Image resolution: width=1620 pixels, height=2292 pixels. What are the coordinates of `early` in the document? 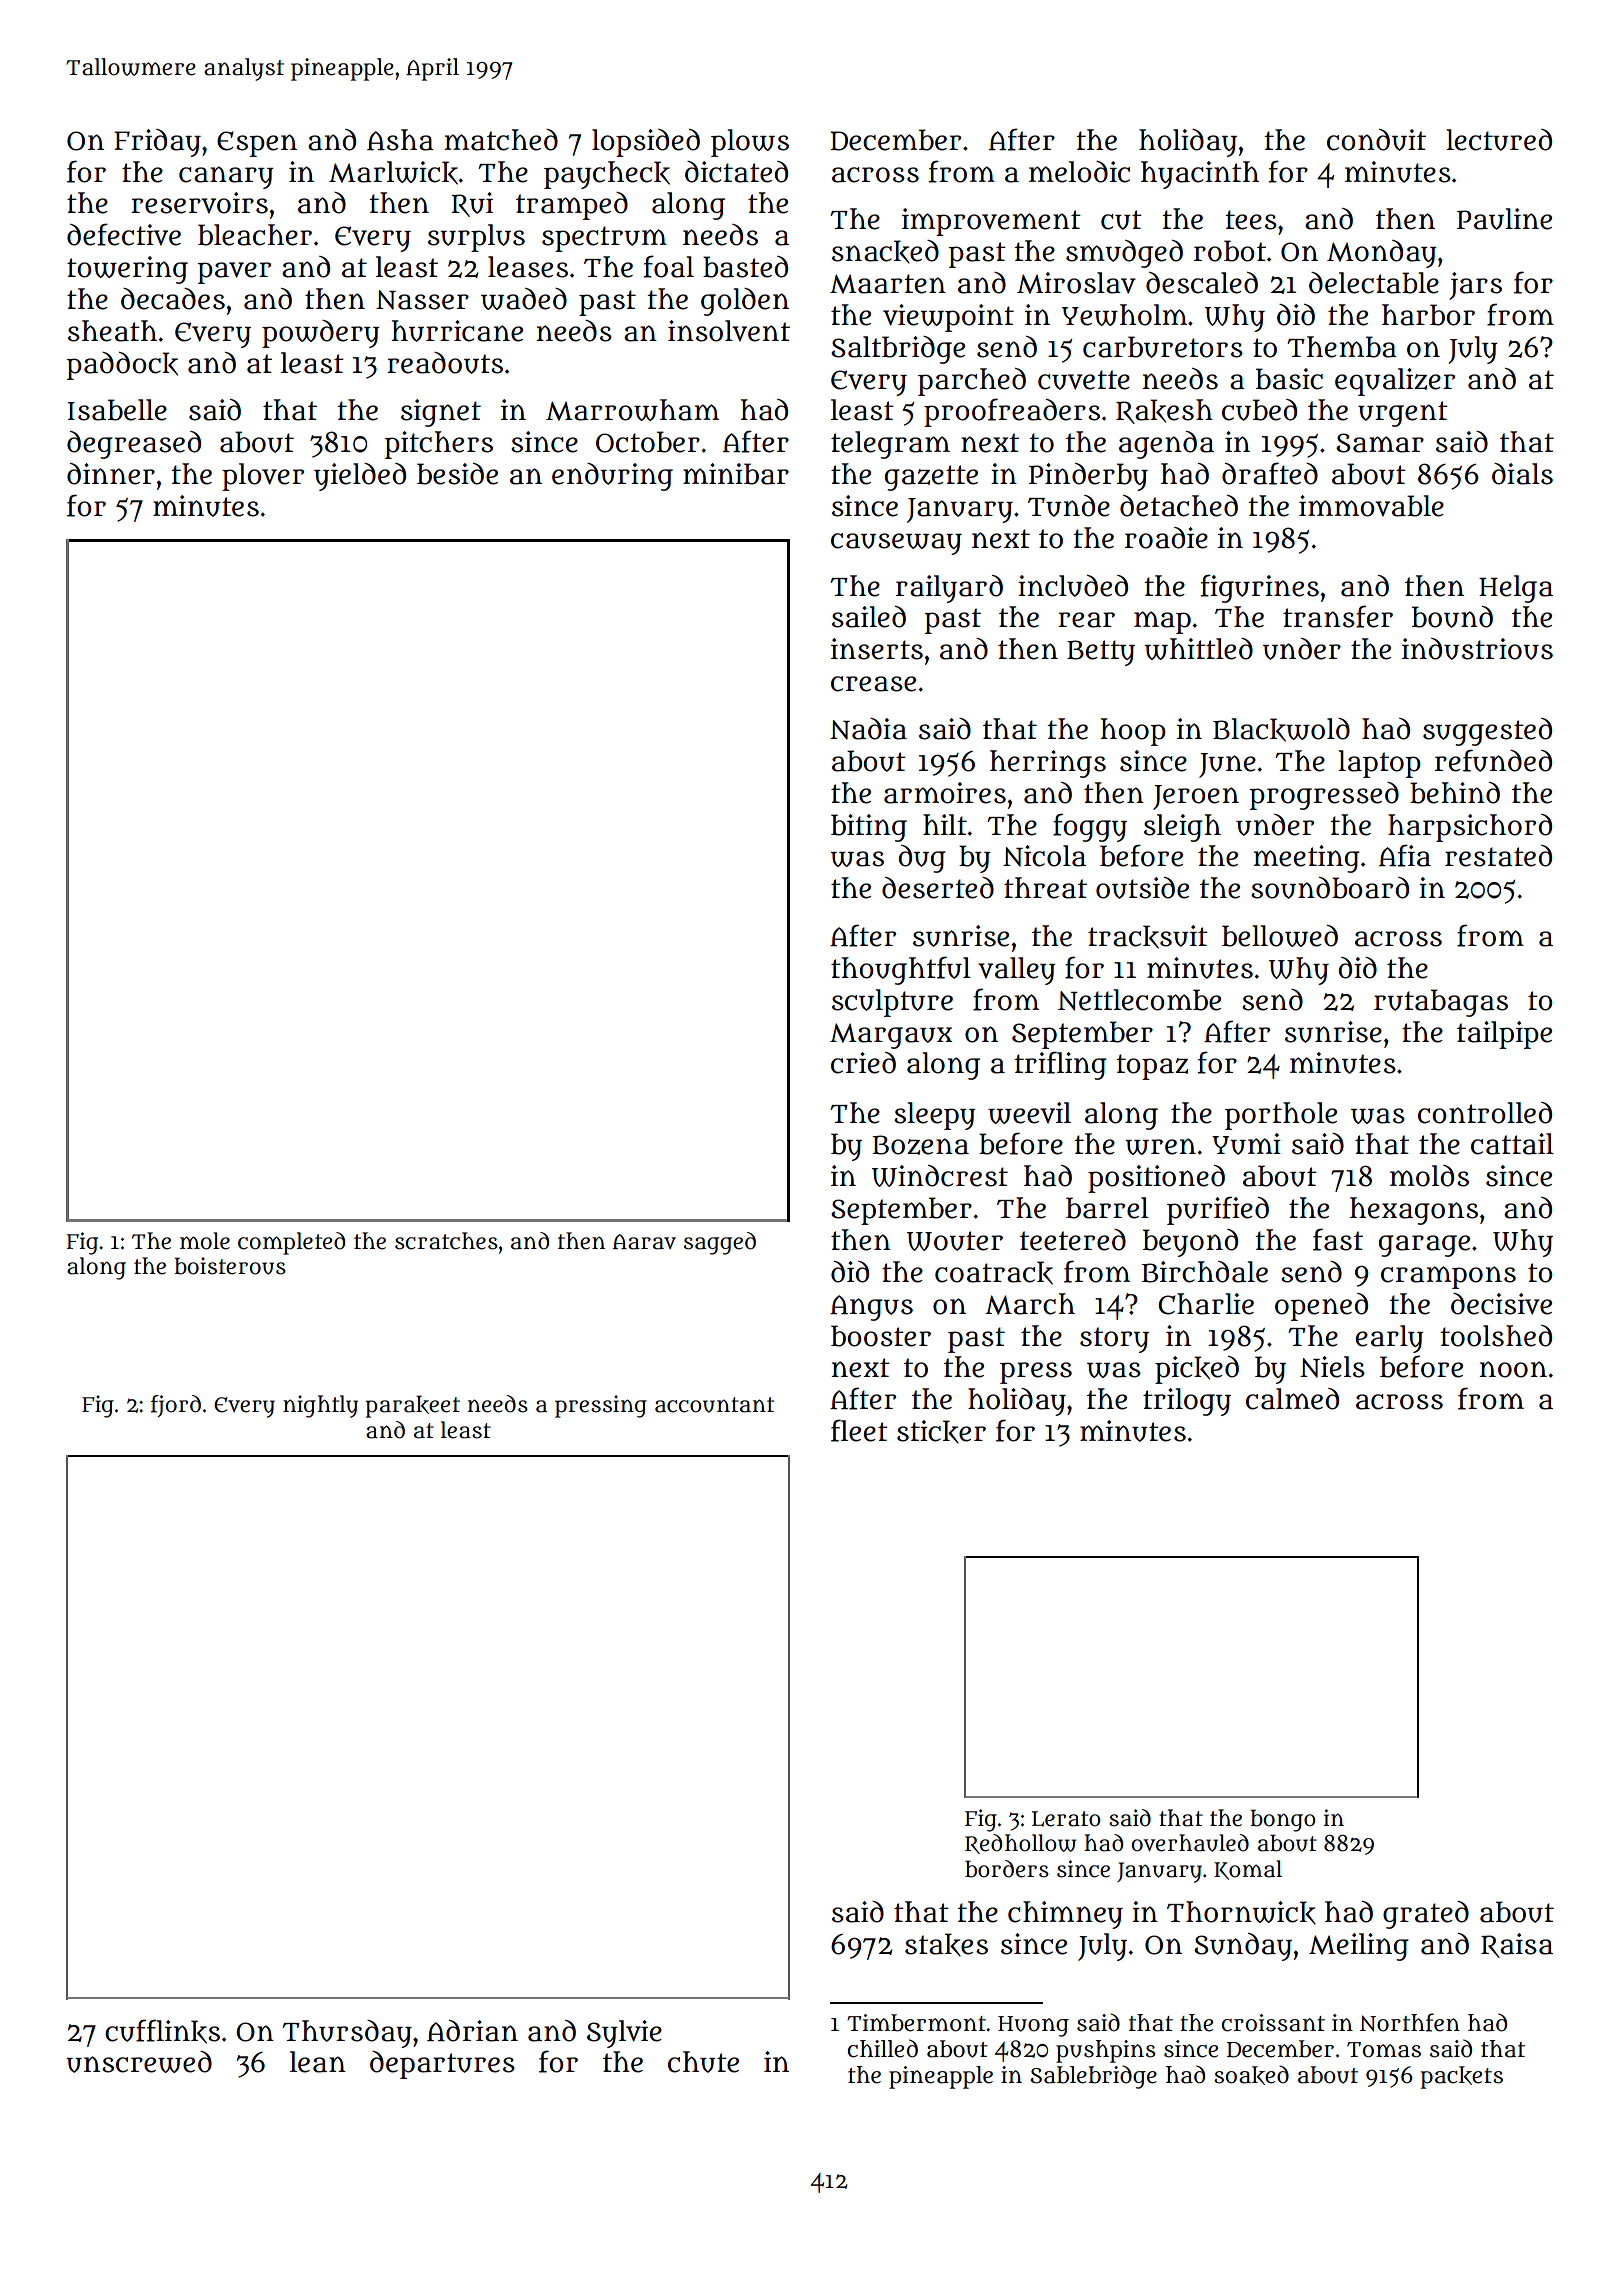 It's located at (1390, 1339).
